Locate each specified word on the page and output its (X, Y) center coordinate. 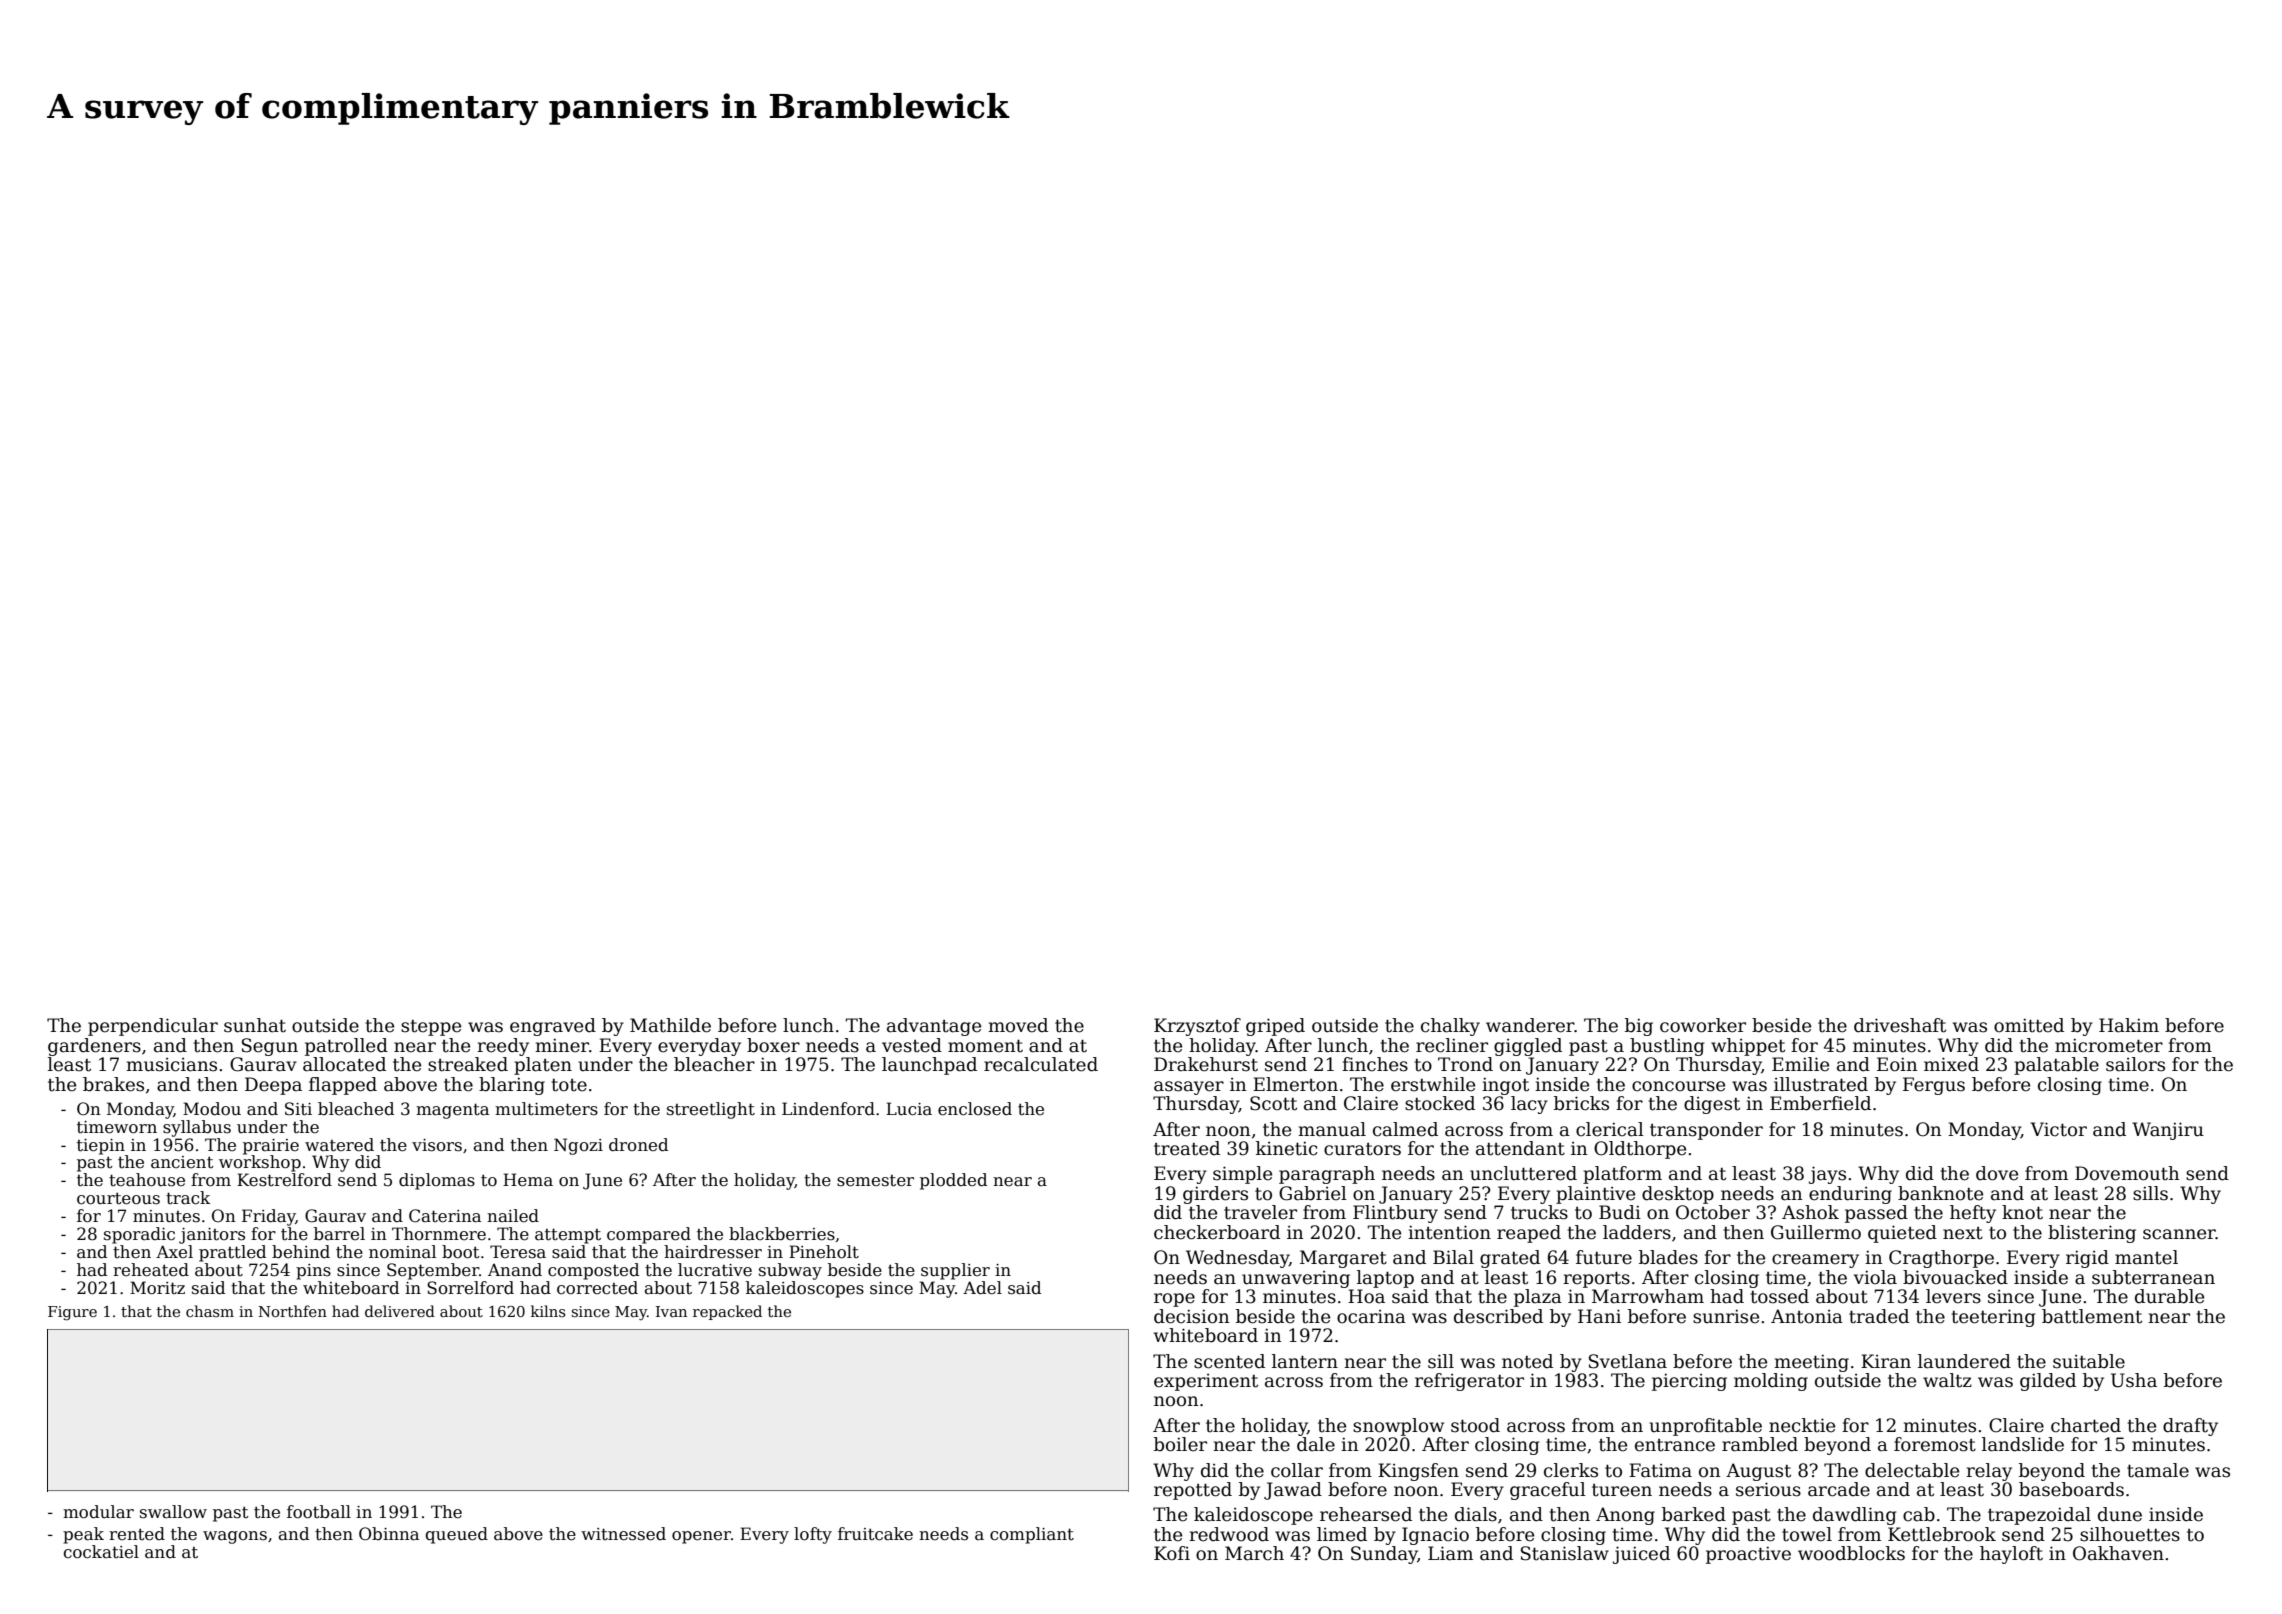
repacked (727, 1312)
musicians (171, 1065)
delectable (1912, 1470)
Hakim (2129, 1025)
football (319, 1512)
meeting (1811, 1363)
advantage (934, 1027)
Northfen (293, 1311)
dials (1476, 1514)
